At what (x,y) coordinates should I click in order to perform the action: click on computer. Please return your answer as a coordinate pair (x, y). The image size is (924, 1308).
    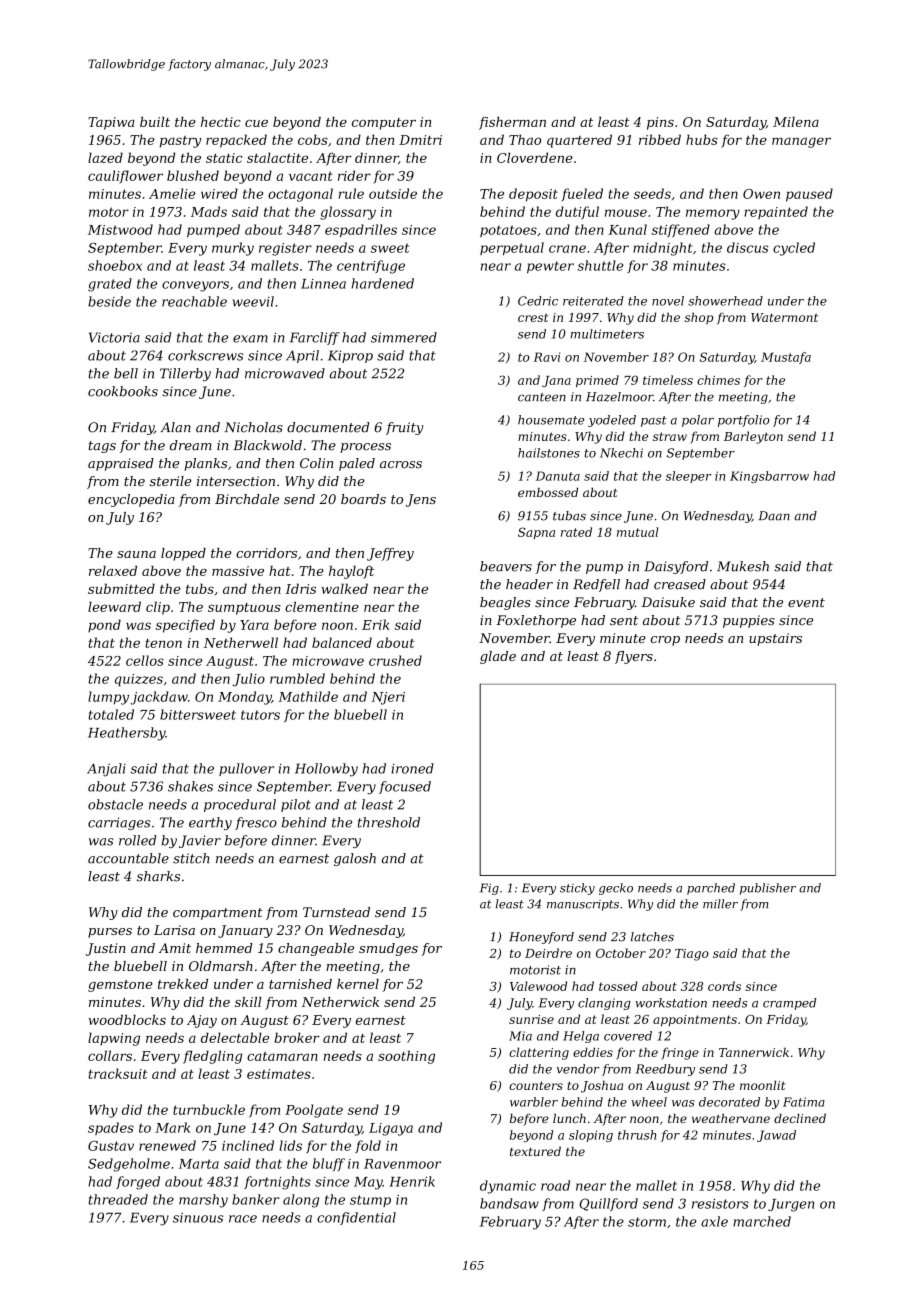
    Looking at the image, I should click on (384, 124).
